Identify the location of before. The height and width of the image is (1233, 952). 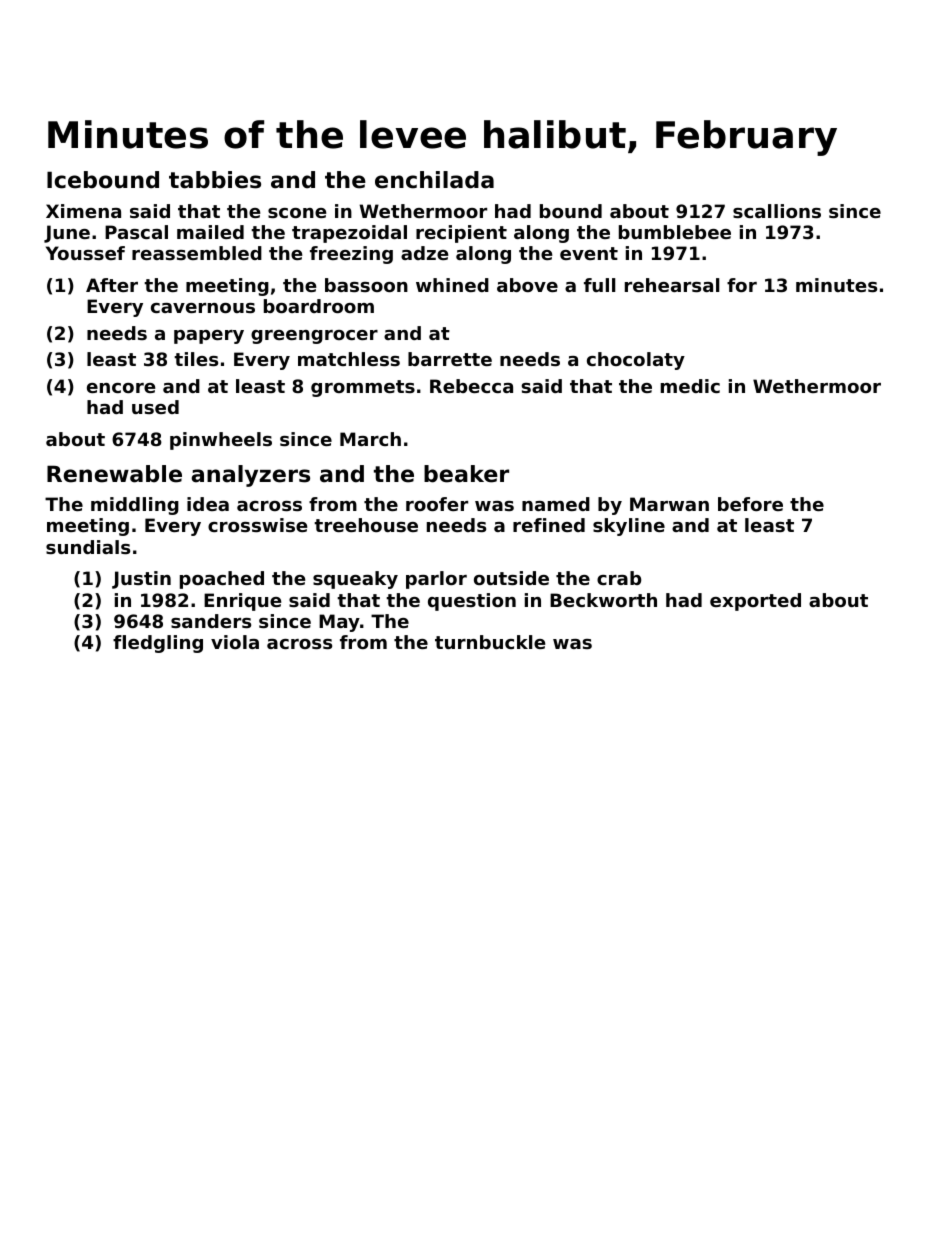
(750, 504).
